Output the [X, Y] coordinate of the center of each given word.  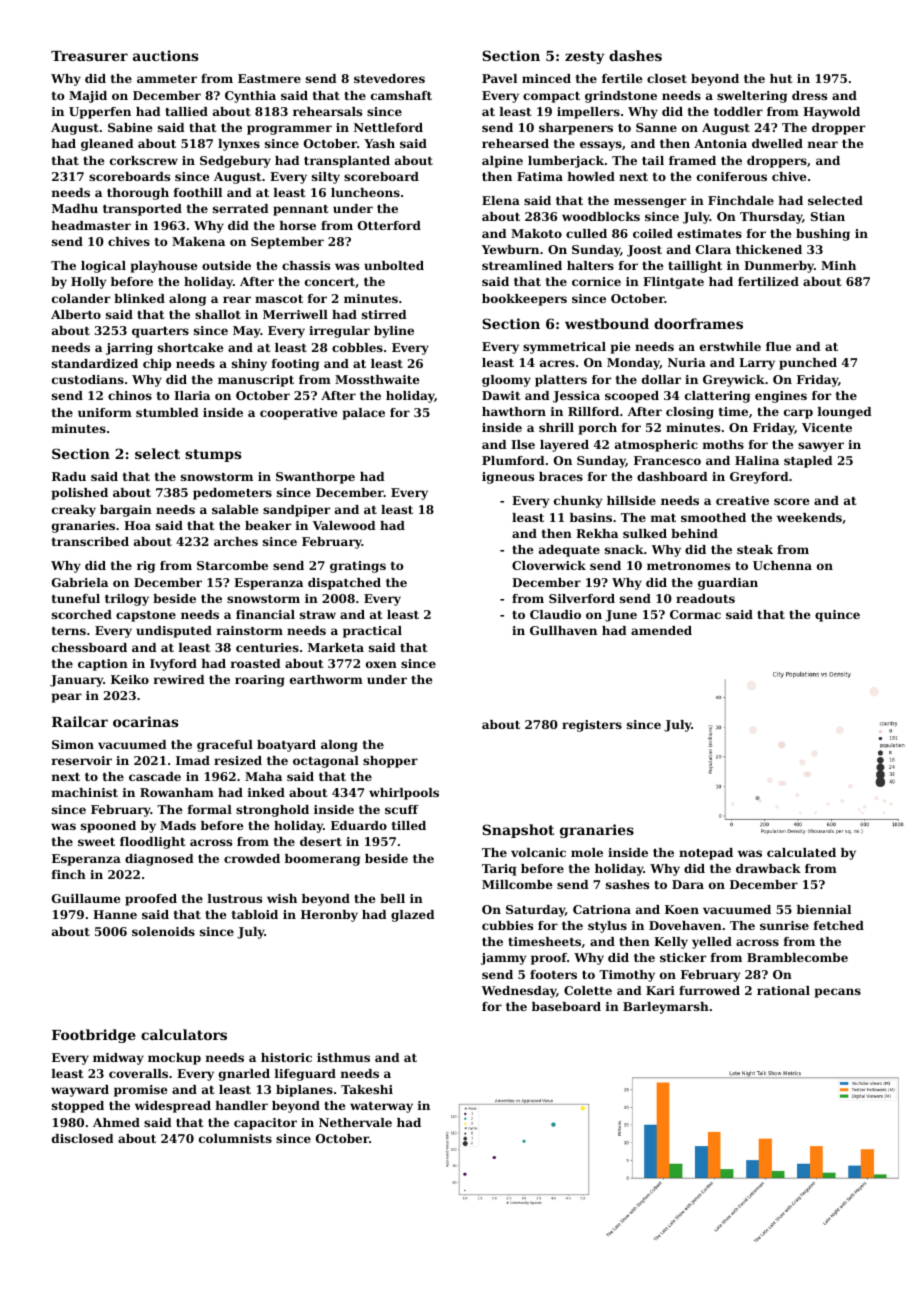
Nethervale [355, 1122]
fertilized [768, 281]
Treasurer [89, 56]
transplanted [347, 162]
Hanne [115, 914]
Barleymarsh [666, 1008]
